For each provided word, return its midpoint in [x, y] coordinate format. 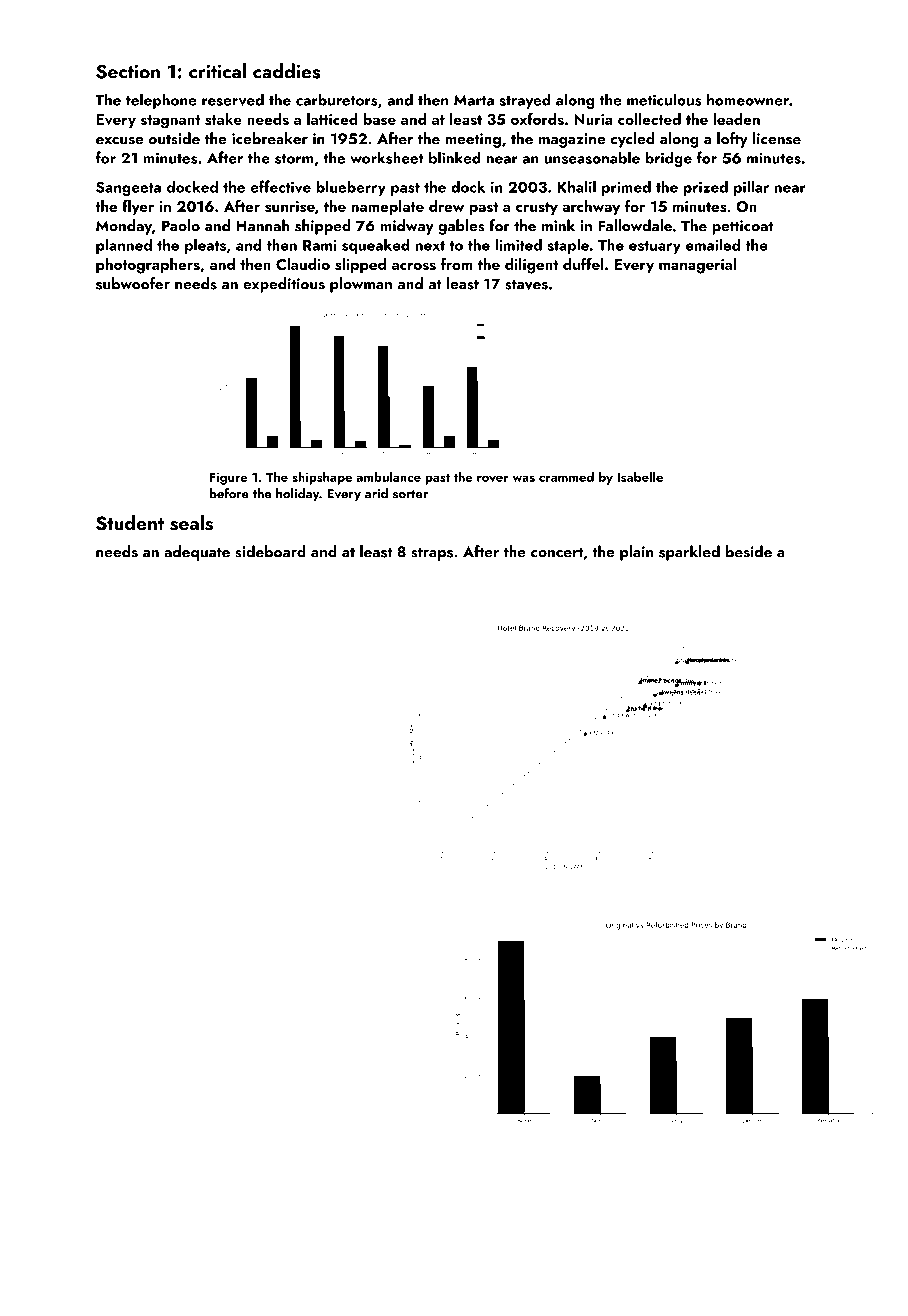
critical [217, 71]
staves [526, 285]
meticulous [664, 99]
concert [557, 553]
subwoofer [133, 283]
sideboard [270, 551]
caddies [286, 71]
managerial [698, 266]
